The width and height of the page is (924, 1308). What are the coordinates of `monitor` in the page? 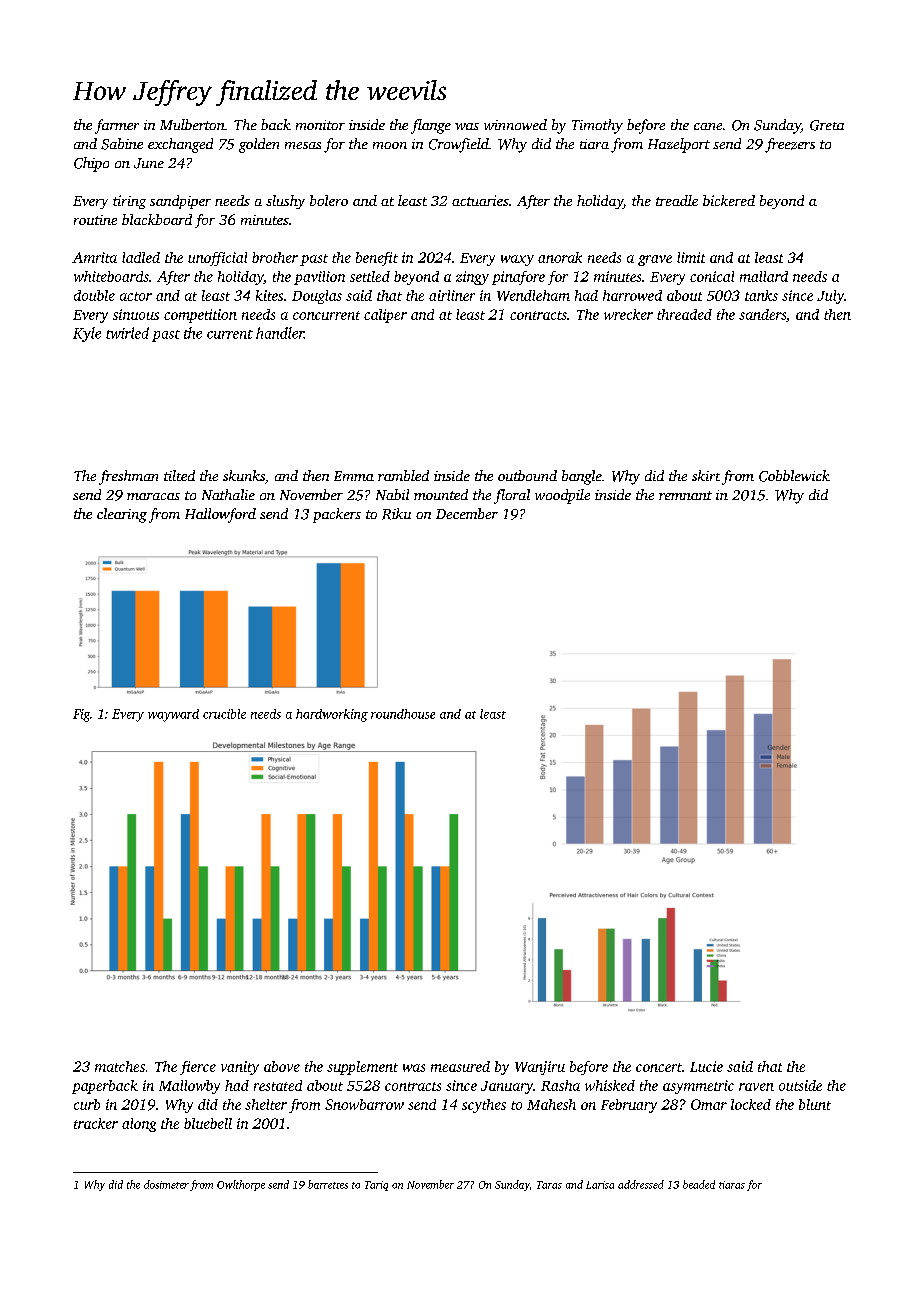 It's located at (320, 125).
